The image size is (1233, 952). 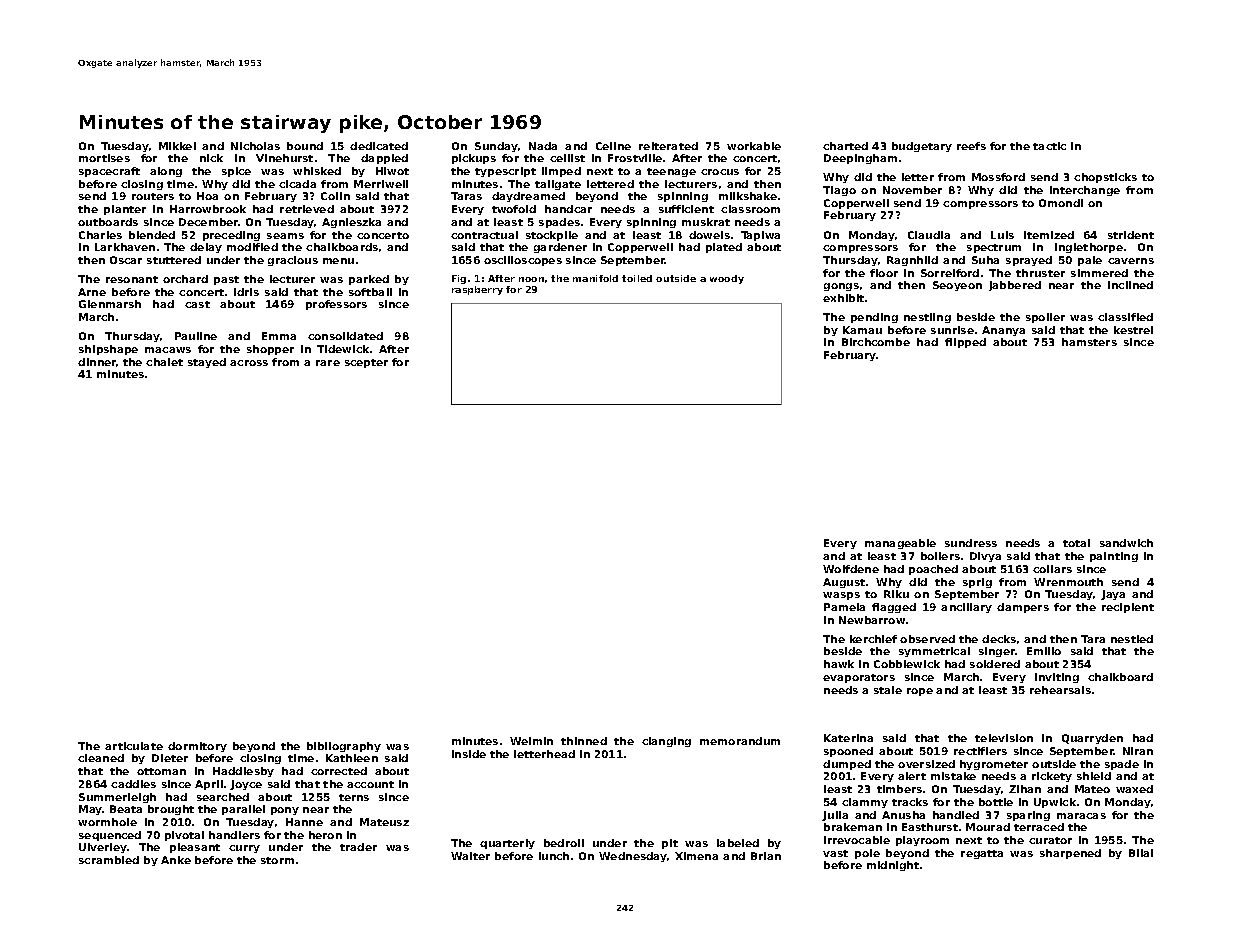 What do you see at coordinates (177, 146) in the screenshot?
I see `Mikkel` at bounding box center [177, 146].
